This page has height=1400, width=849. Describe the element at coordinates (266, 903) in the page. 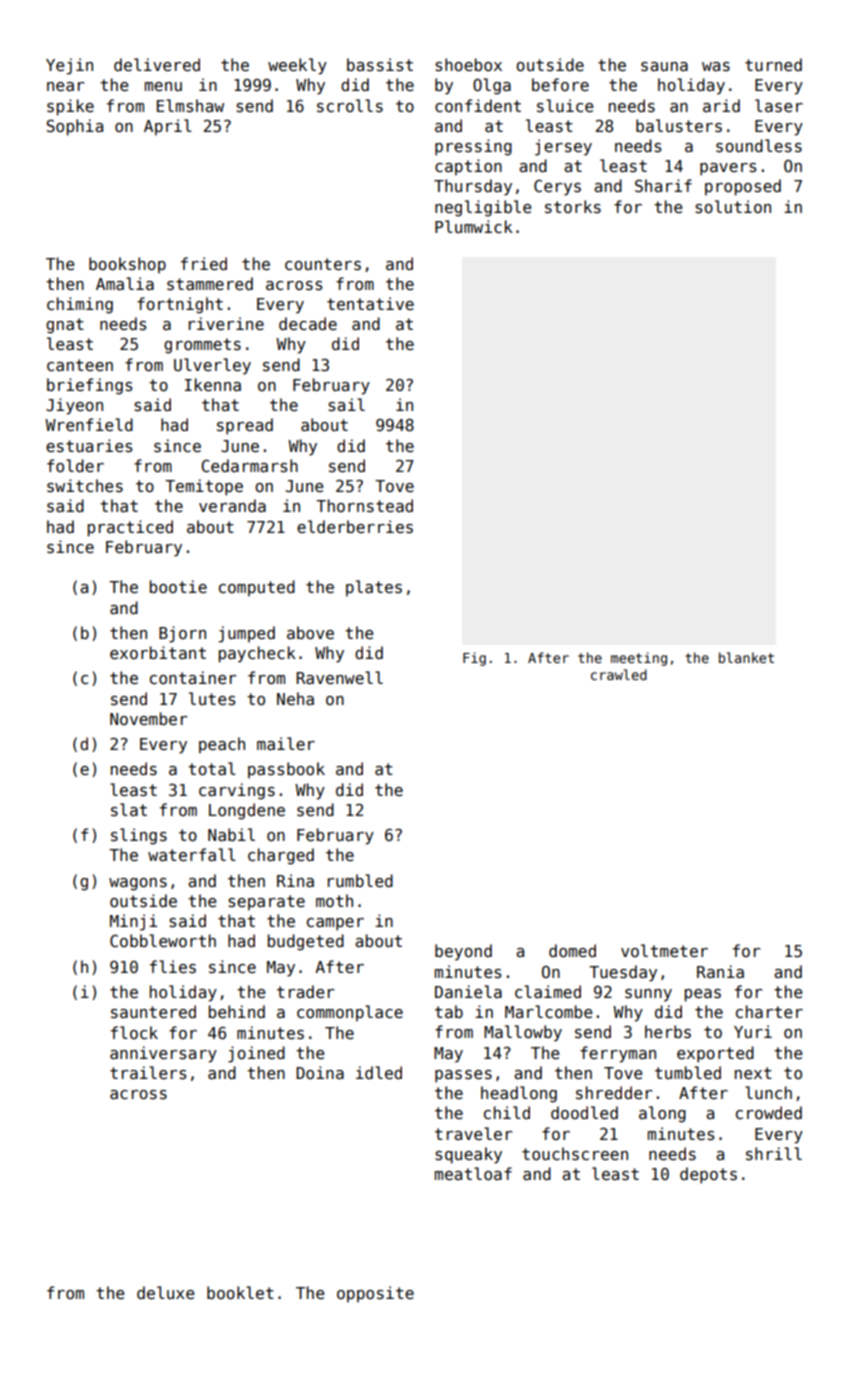

I see `separate` at that location.
